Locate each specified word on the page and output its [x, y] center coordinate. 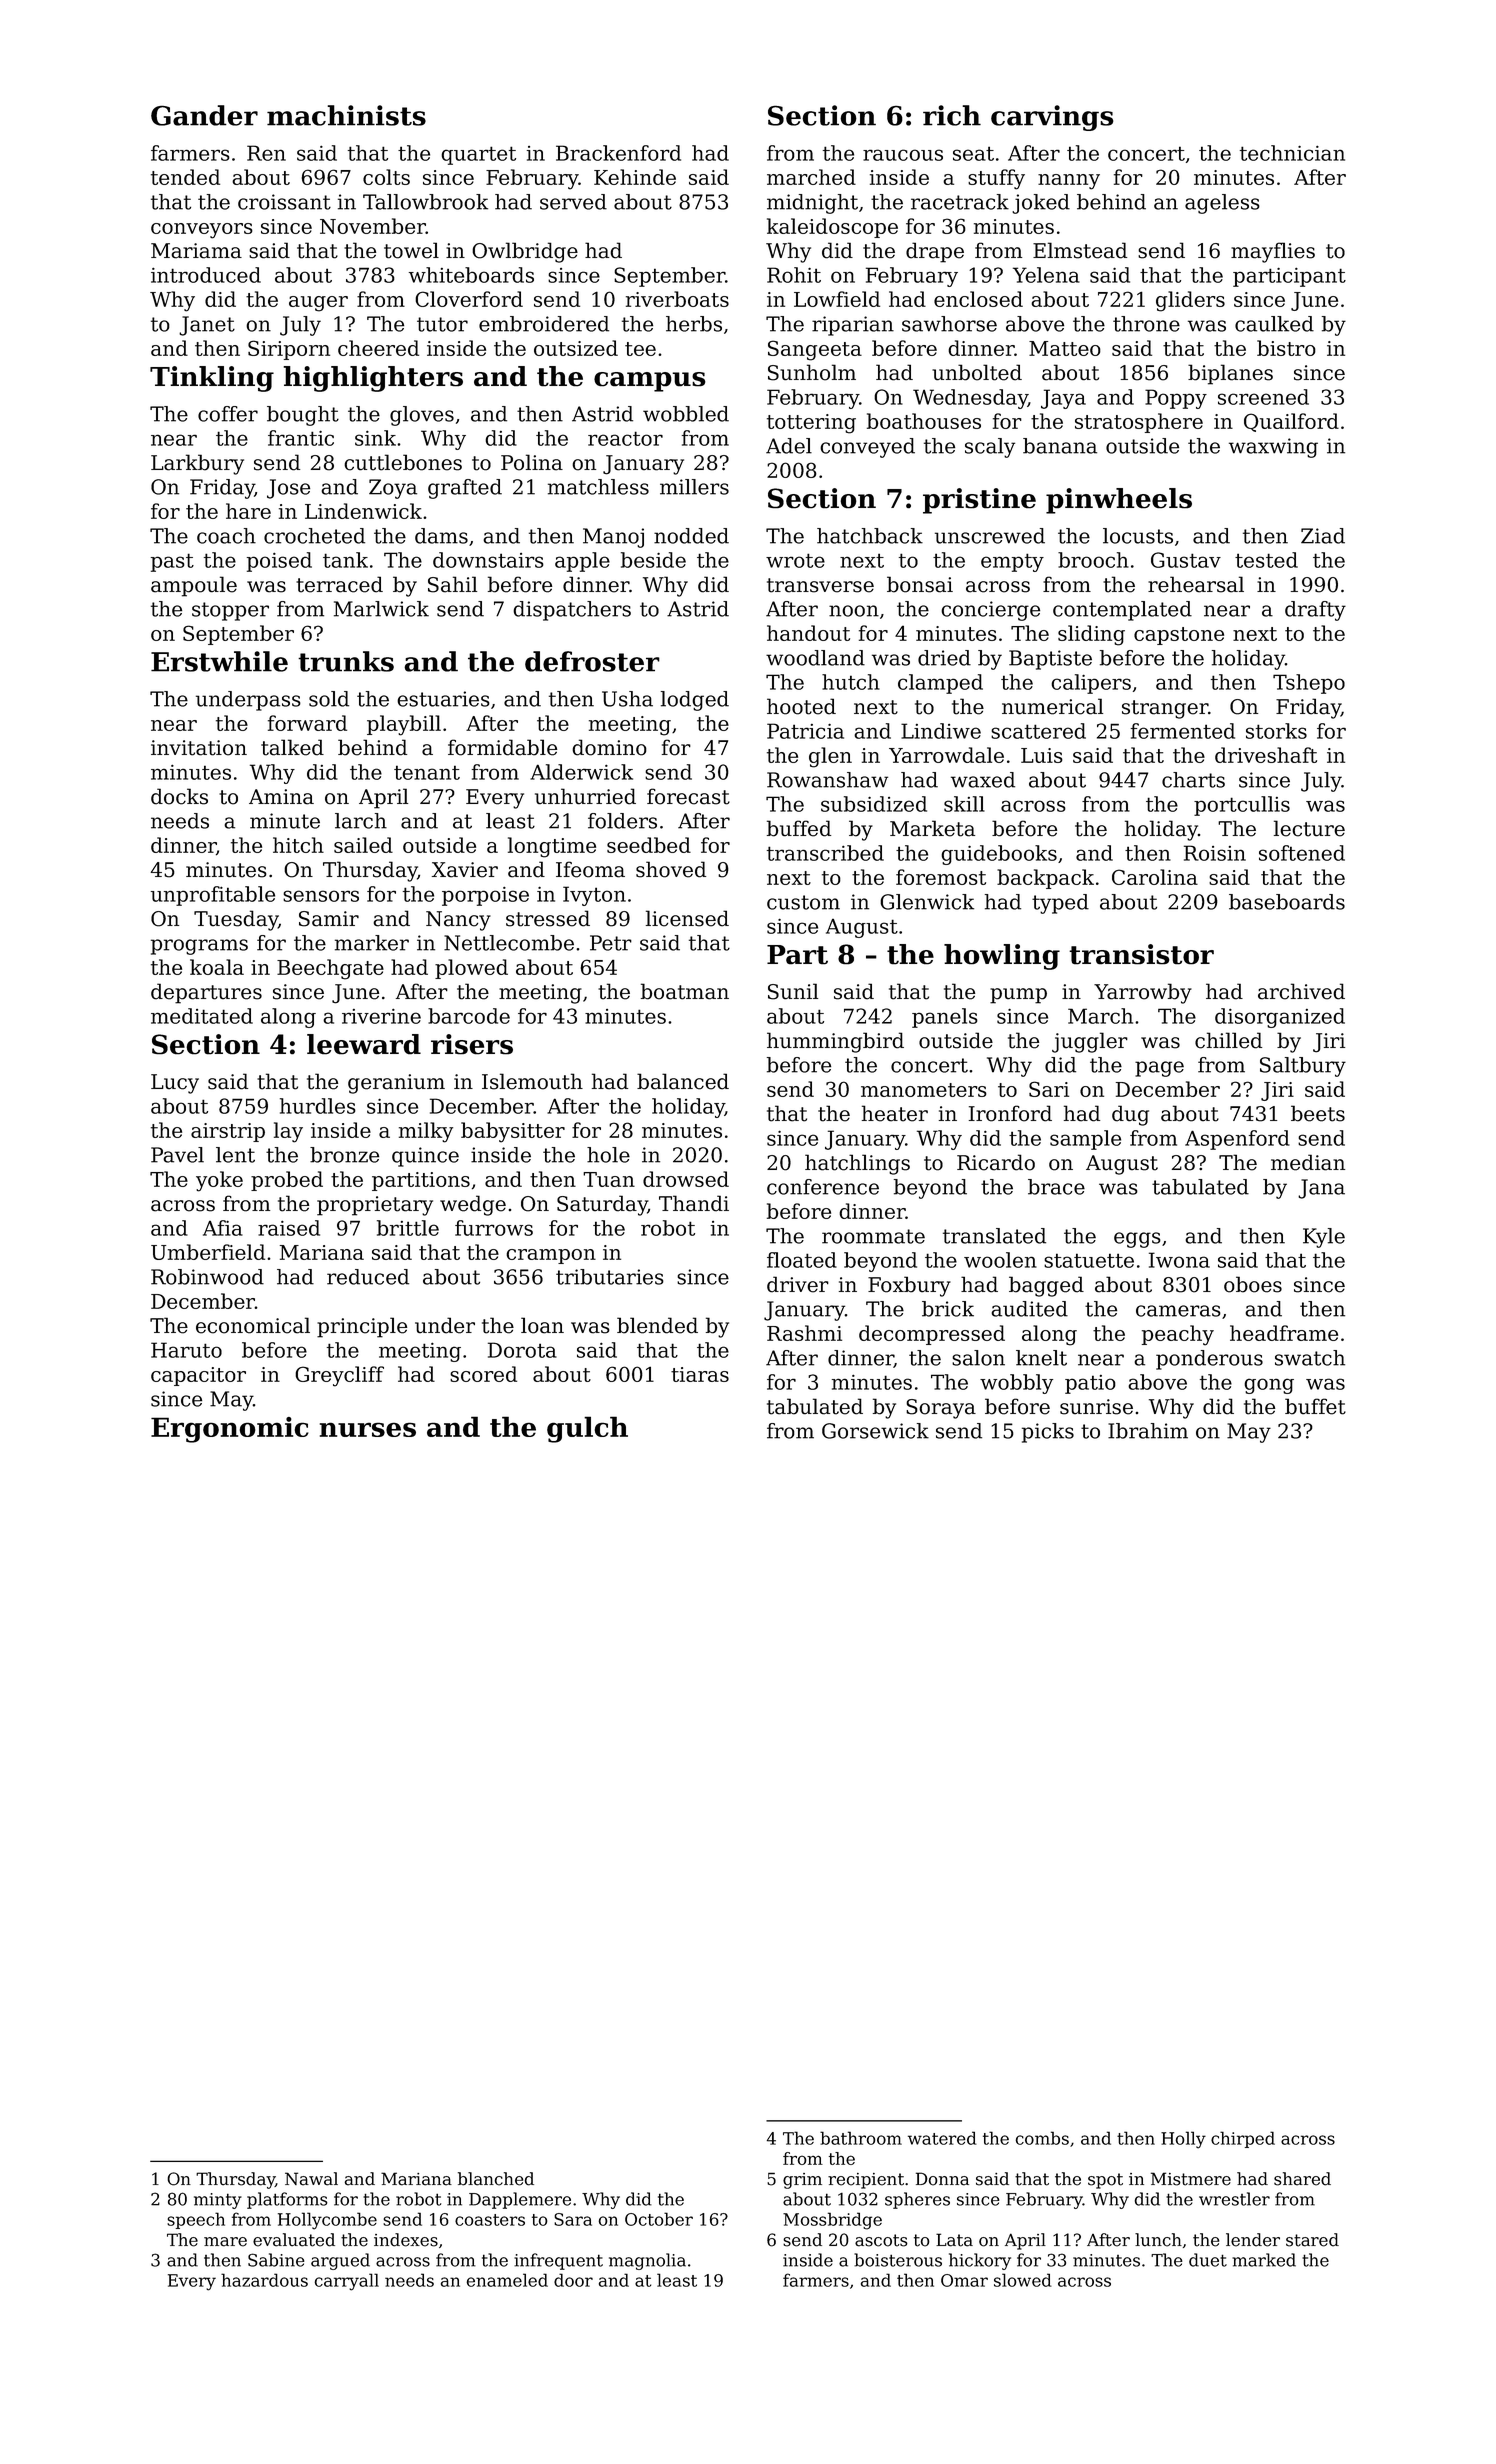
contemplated [1122, 611]
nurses [368, 1429]
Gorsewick [875, 1431]
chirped [1243, 2139]
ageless [1222, 204]
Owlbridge [525, 252]
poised [279, 562]
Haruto [186, 1350]
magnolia [647, 2261]
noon [854, 611]
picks [1048, 1433]
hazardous [264, 2280]
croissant [284, 202]
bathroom [861, 2138]
